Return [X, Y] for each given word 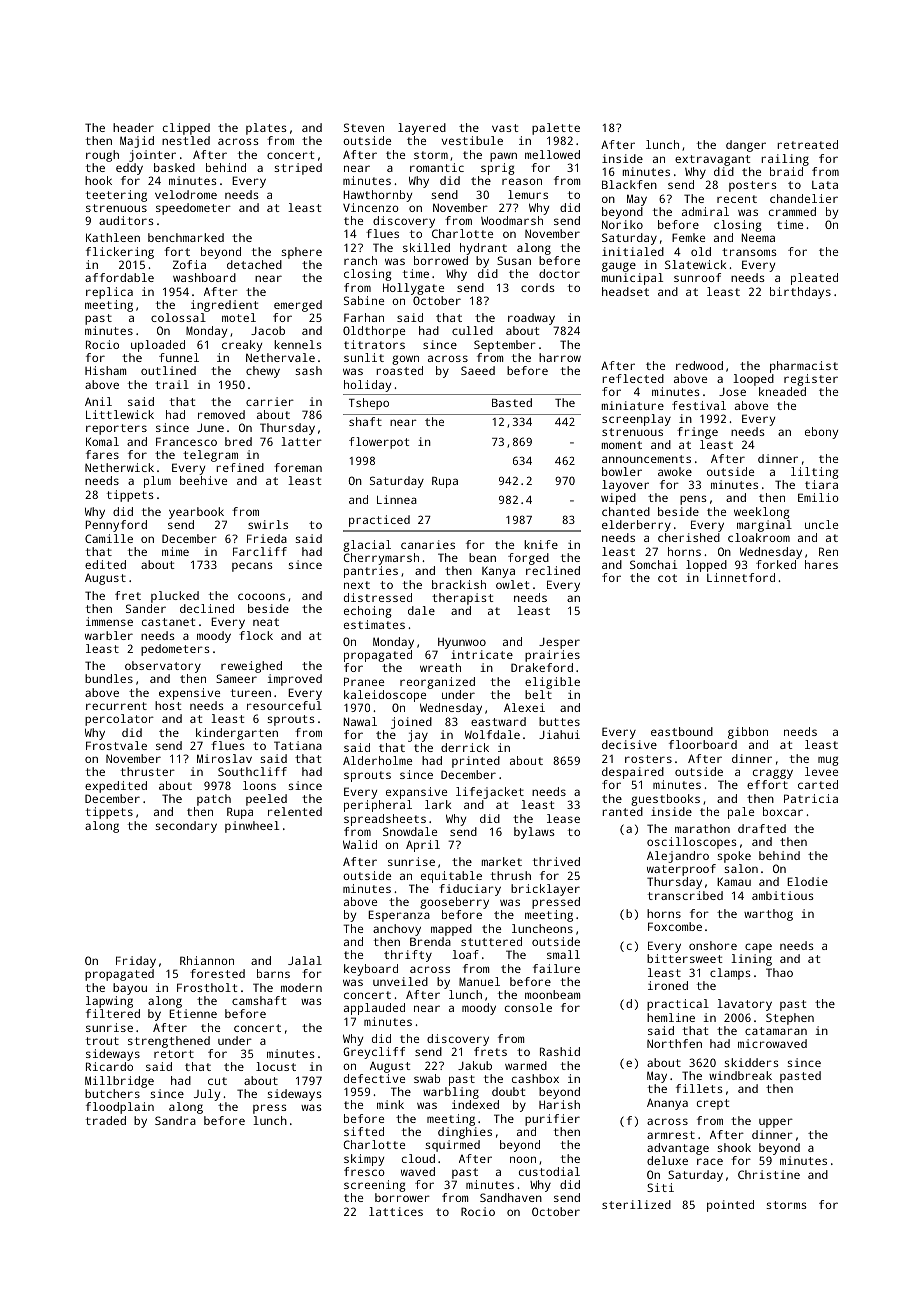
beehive [203, 480]
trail [172, 384]
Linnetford [741, 577]
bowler [622, 471]
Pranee [364, 681]
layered [422, 129]
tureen [251, 693]
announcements [646, 459]
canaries [428, 544]
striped [298, 169]
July [207, 1095]
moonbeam [552, 994]
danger [746, 146]
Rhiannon [207, 960]
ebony [821, 433]
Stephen [790, 1019]
